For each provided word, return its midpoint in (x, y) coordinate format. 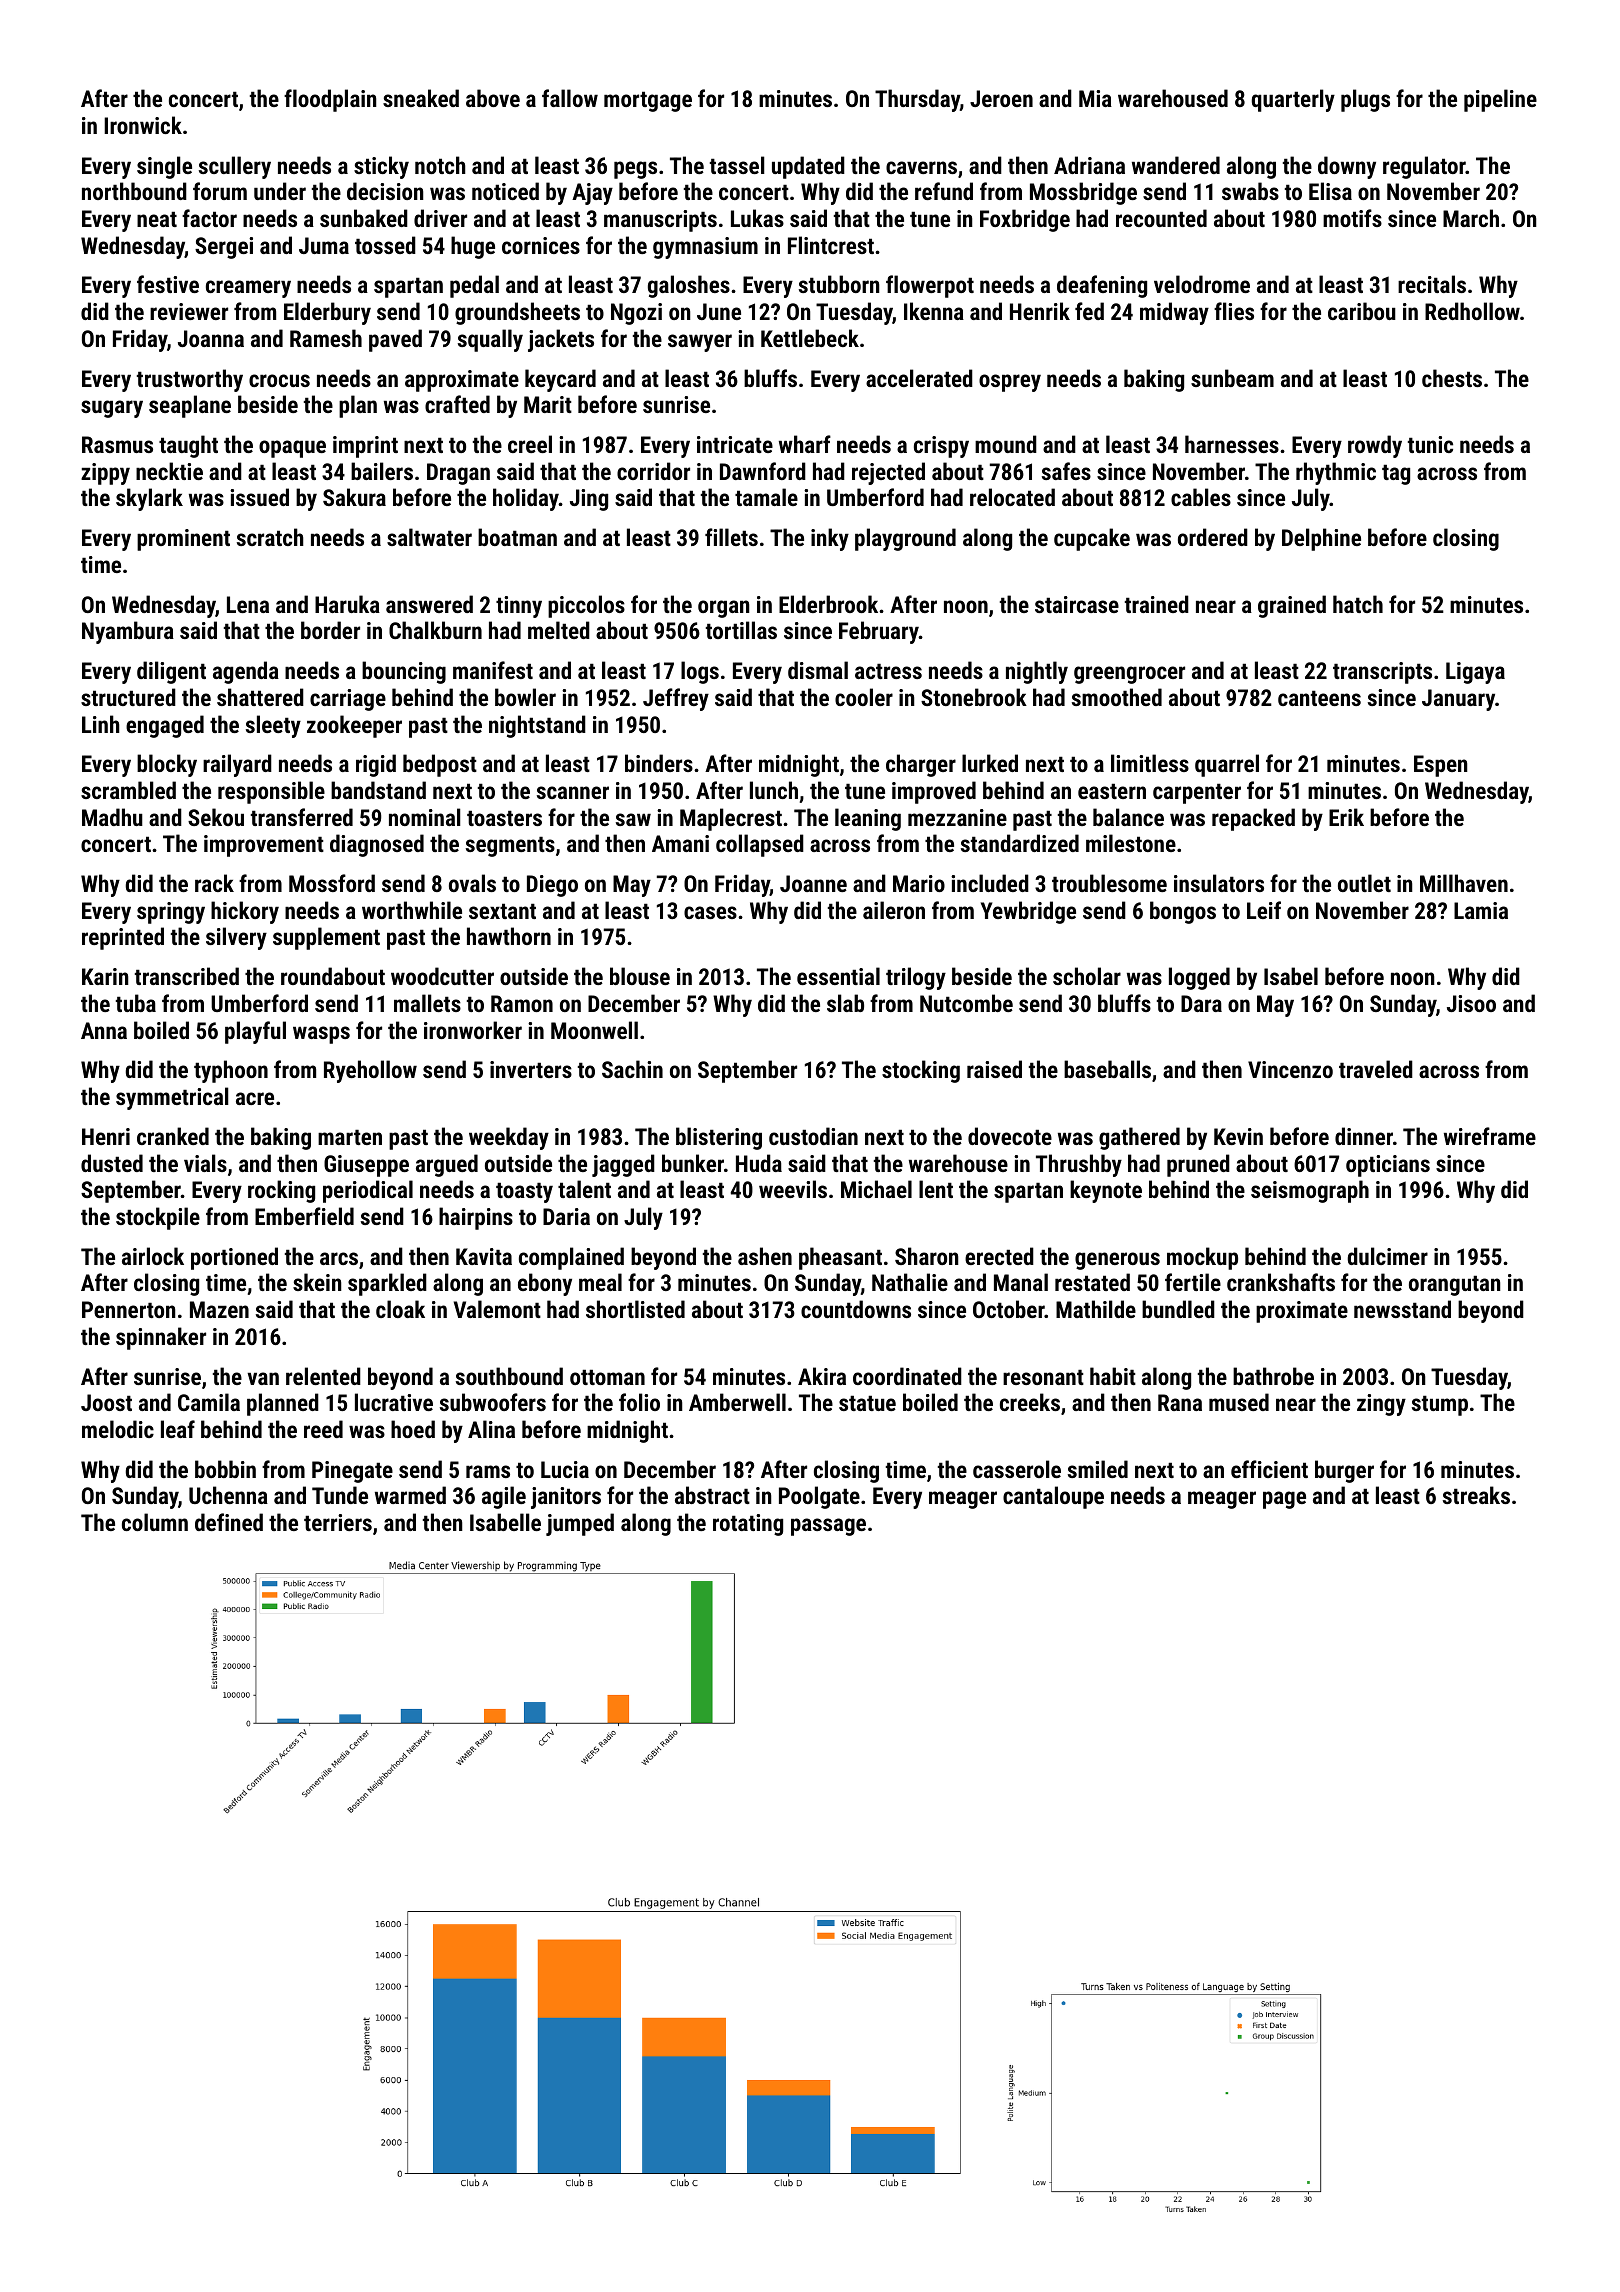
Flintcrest (831, 245)
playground (905, 539)
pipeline (1500, 100)
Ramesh (326, 338)
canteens (1319, 698)
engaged (165, 726)
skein (317, 1282)
